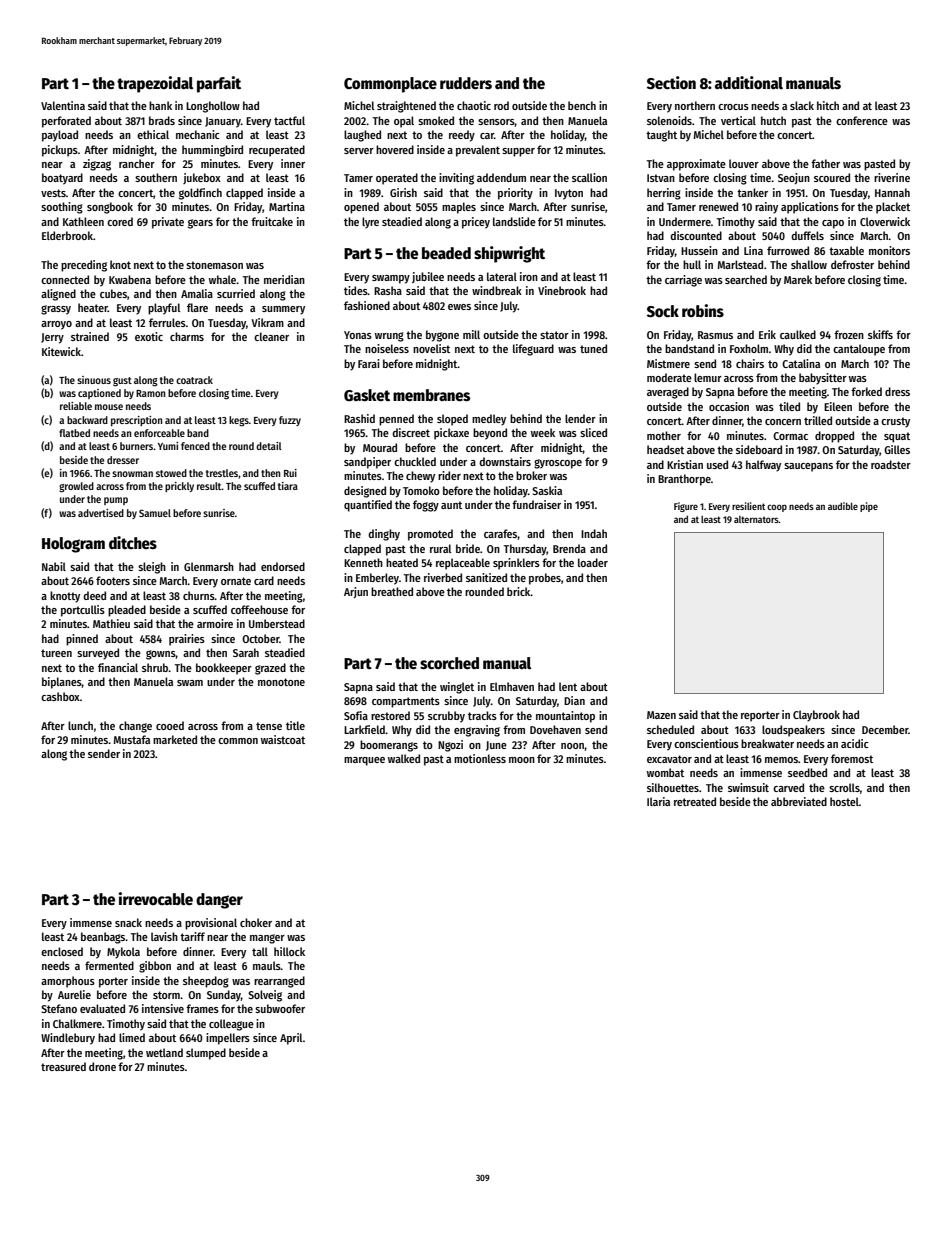  Describe the element at coordinates (83, 611) in the screenshot. I see `portcullis` at that location.
